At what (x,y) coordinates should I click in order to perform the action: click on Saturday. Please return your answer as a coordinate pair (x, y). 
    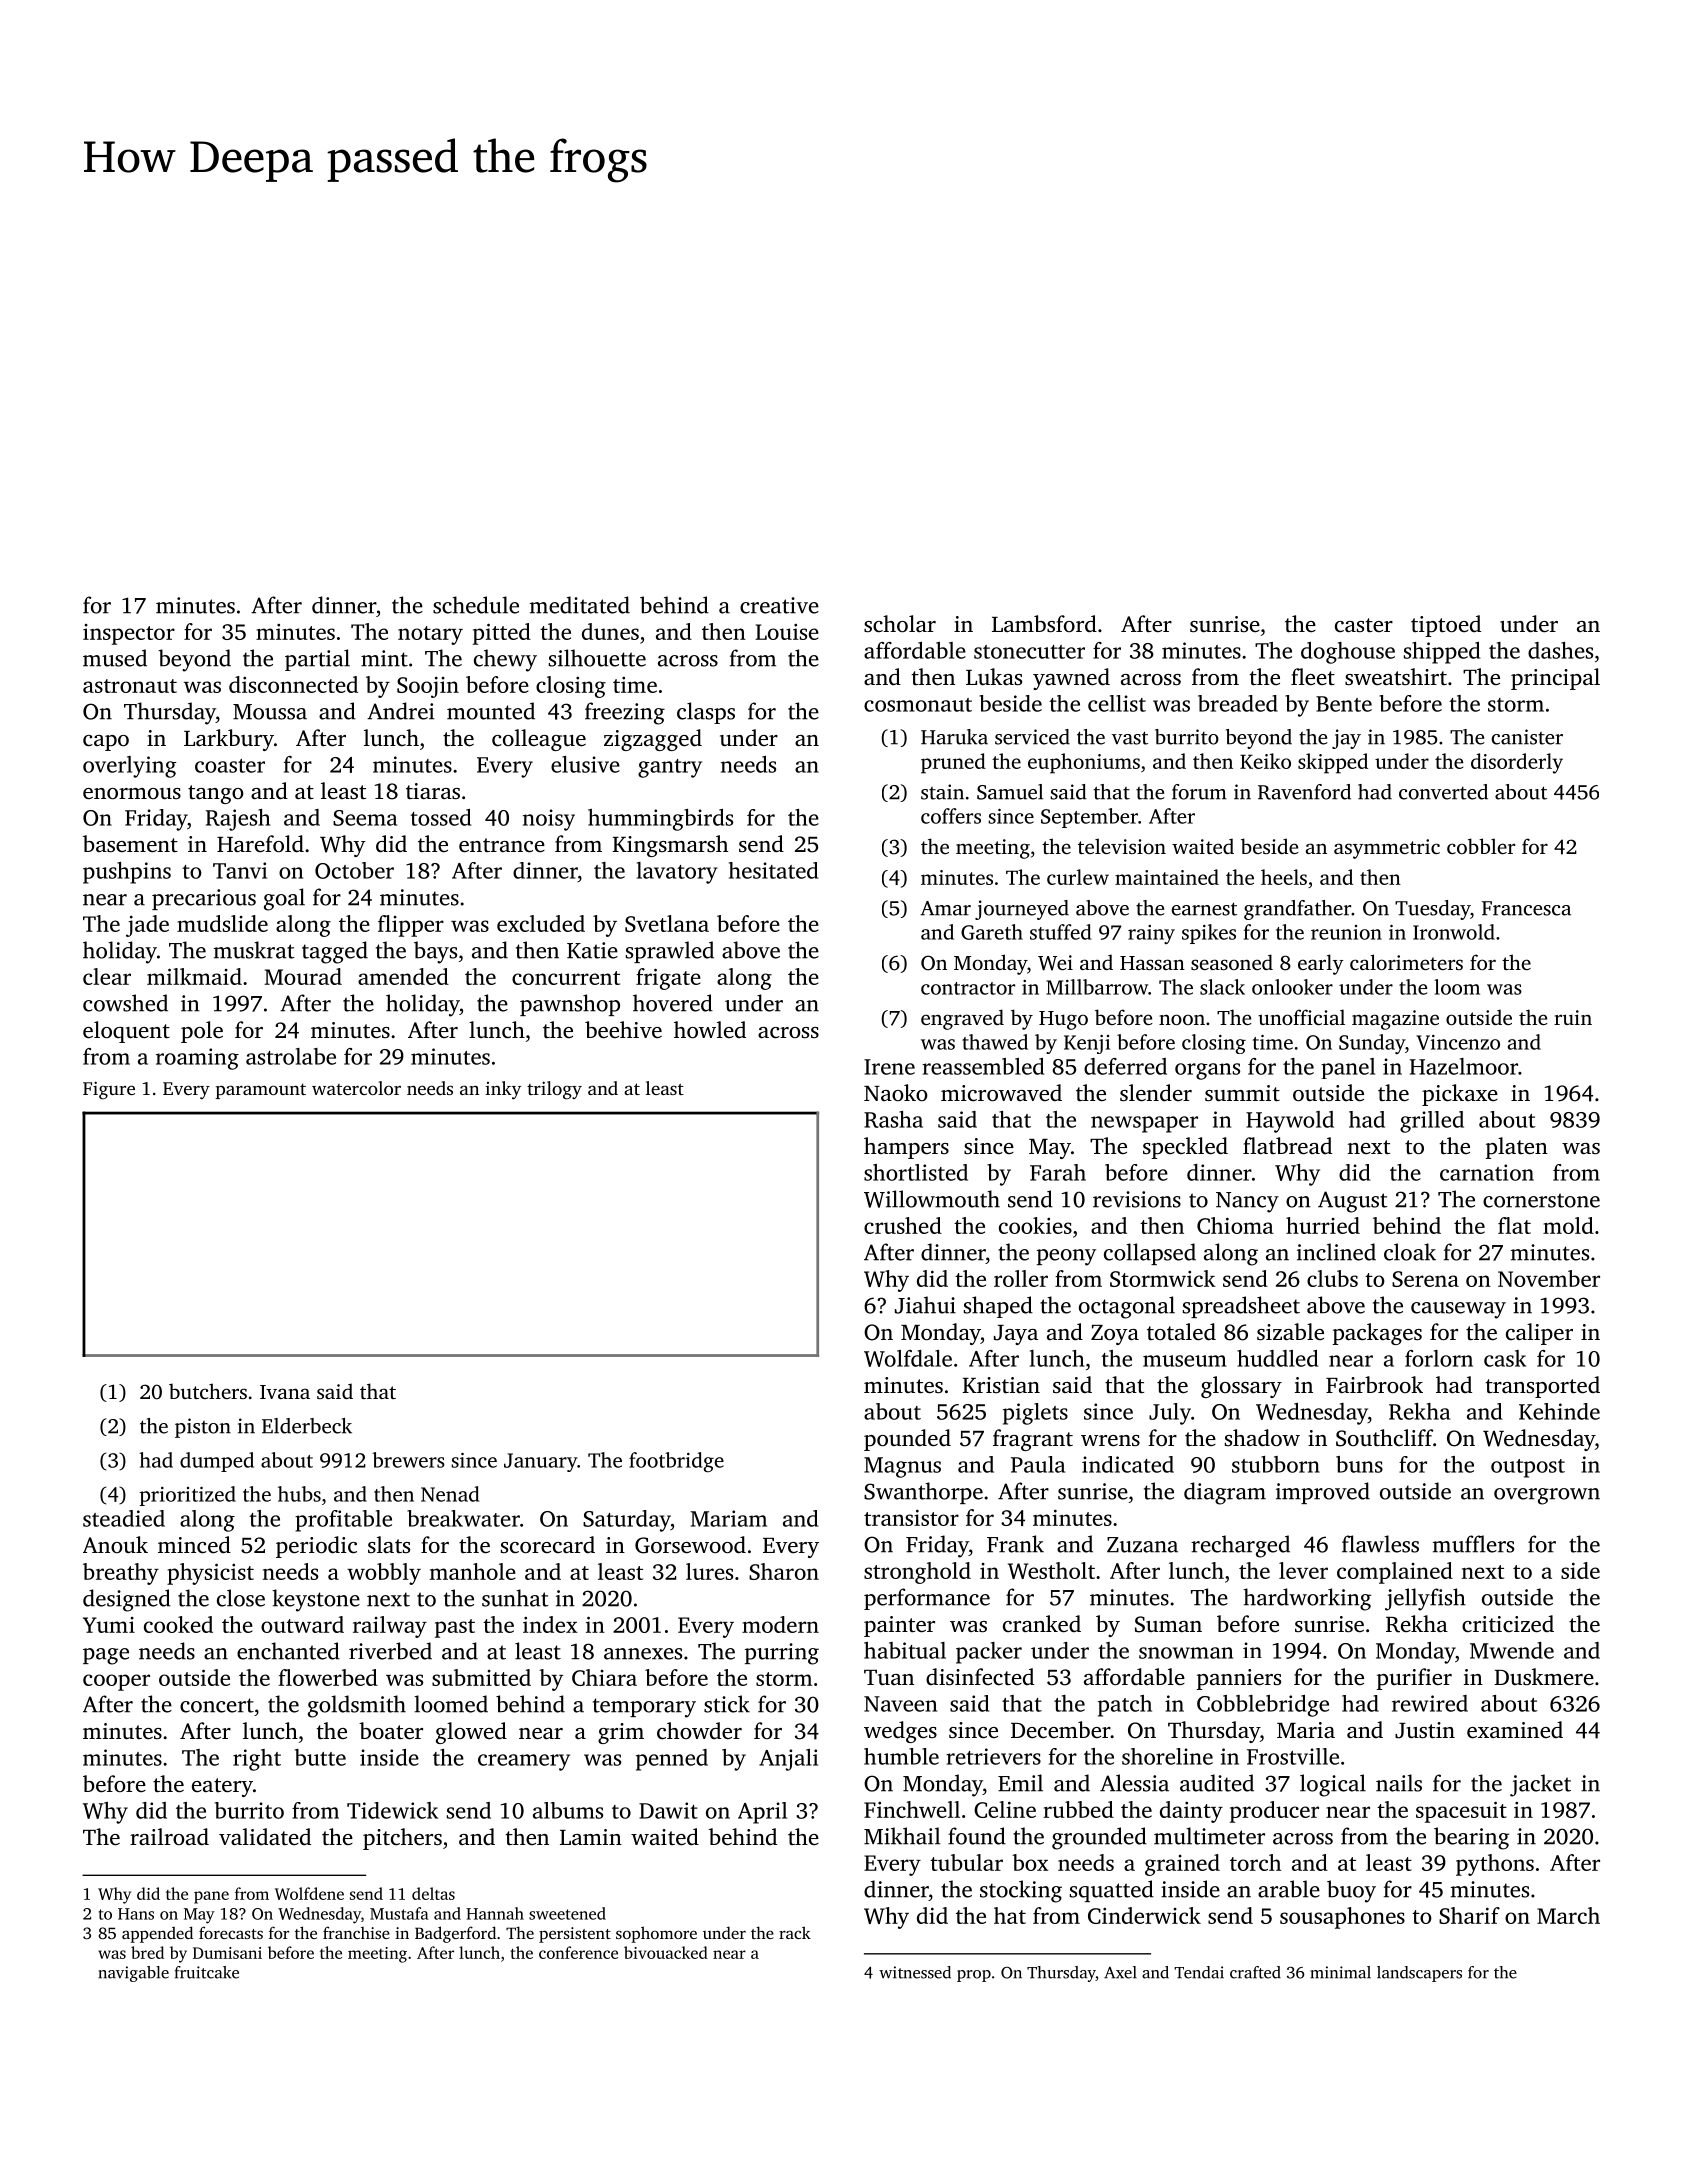
    Looking at the image, I should click on (627, 1521).
